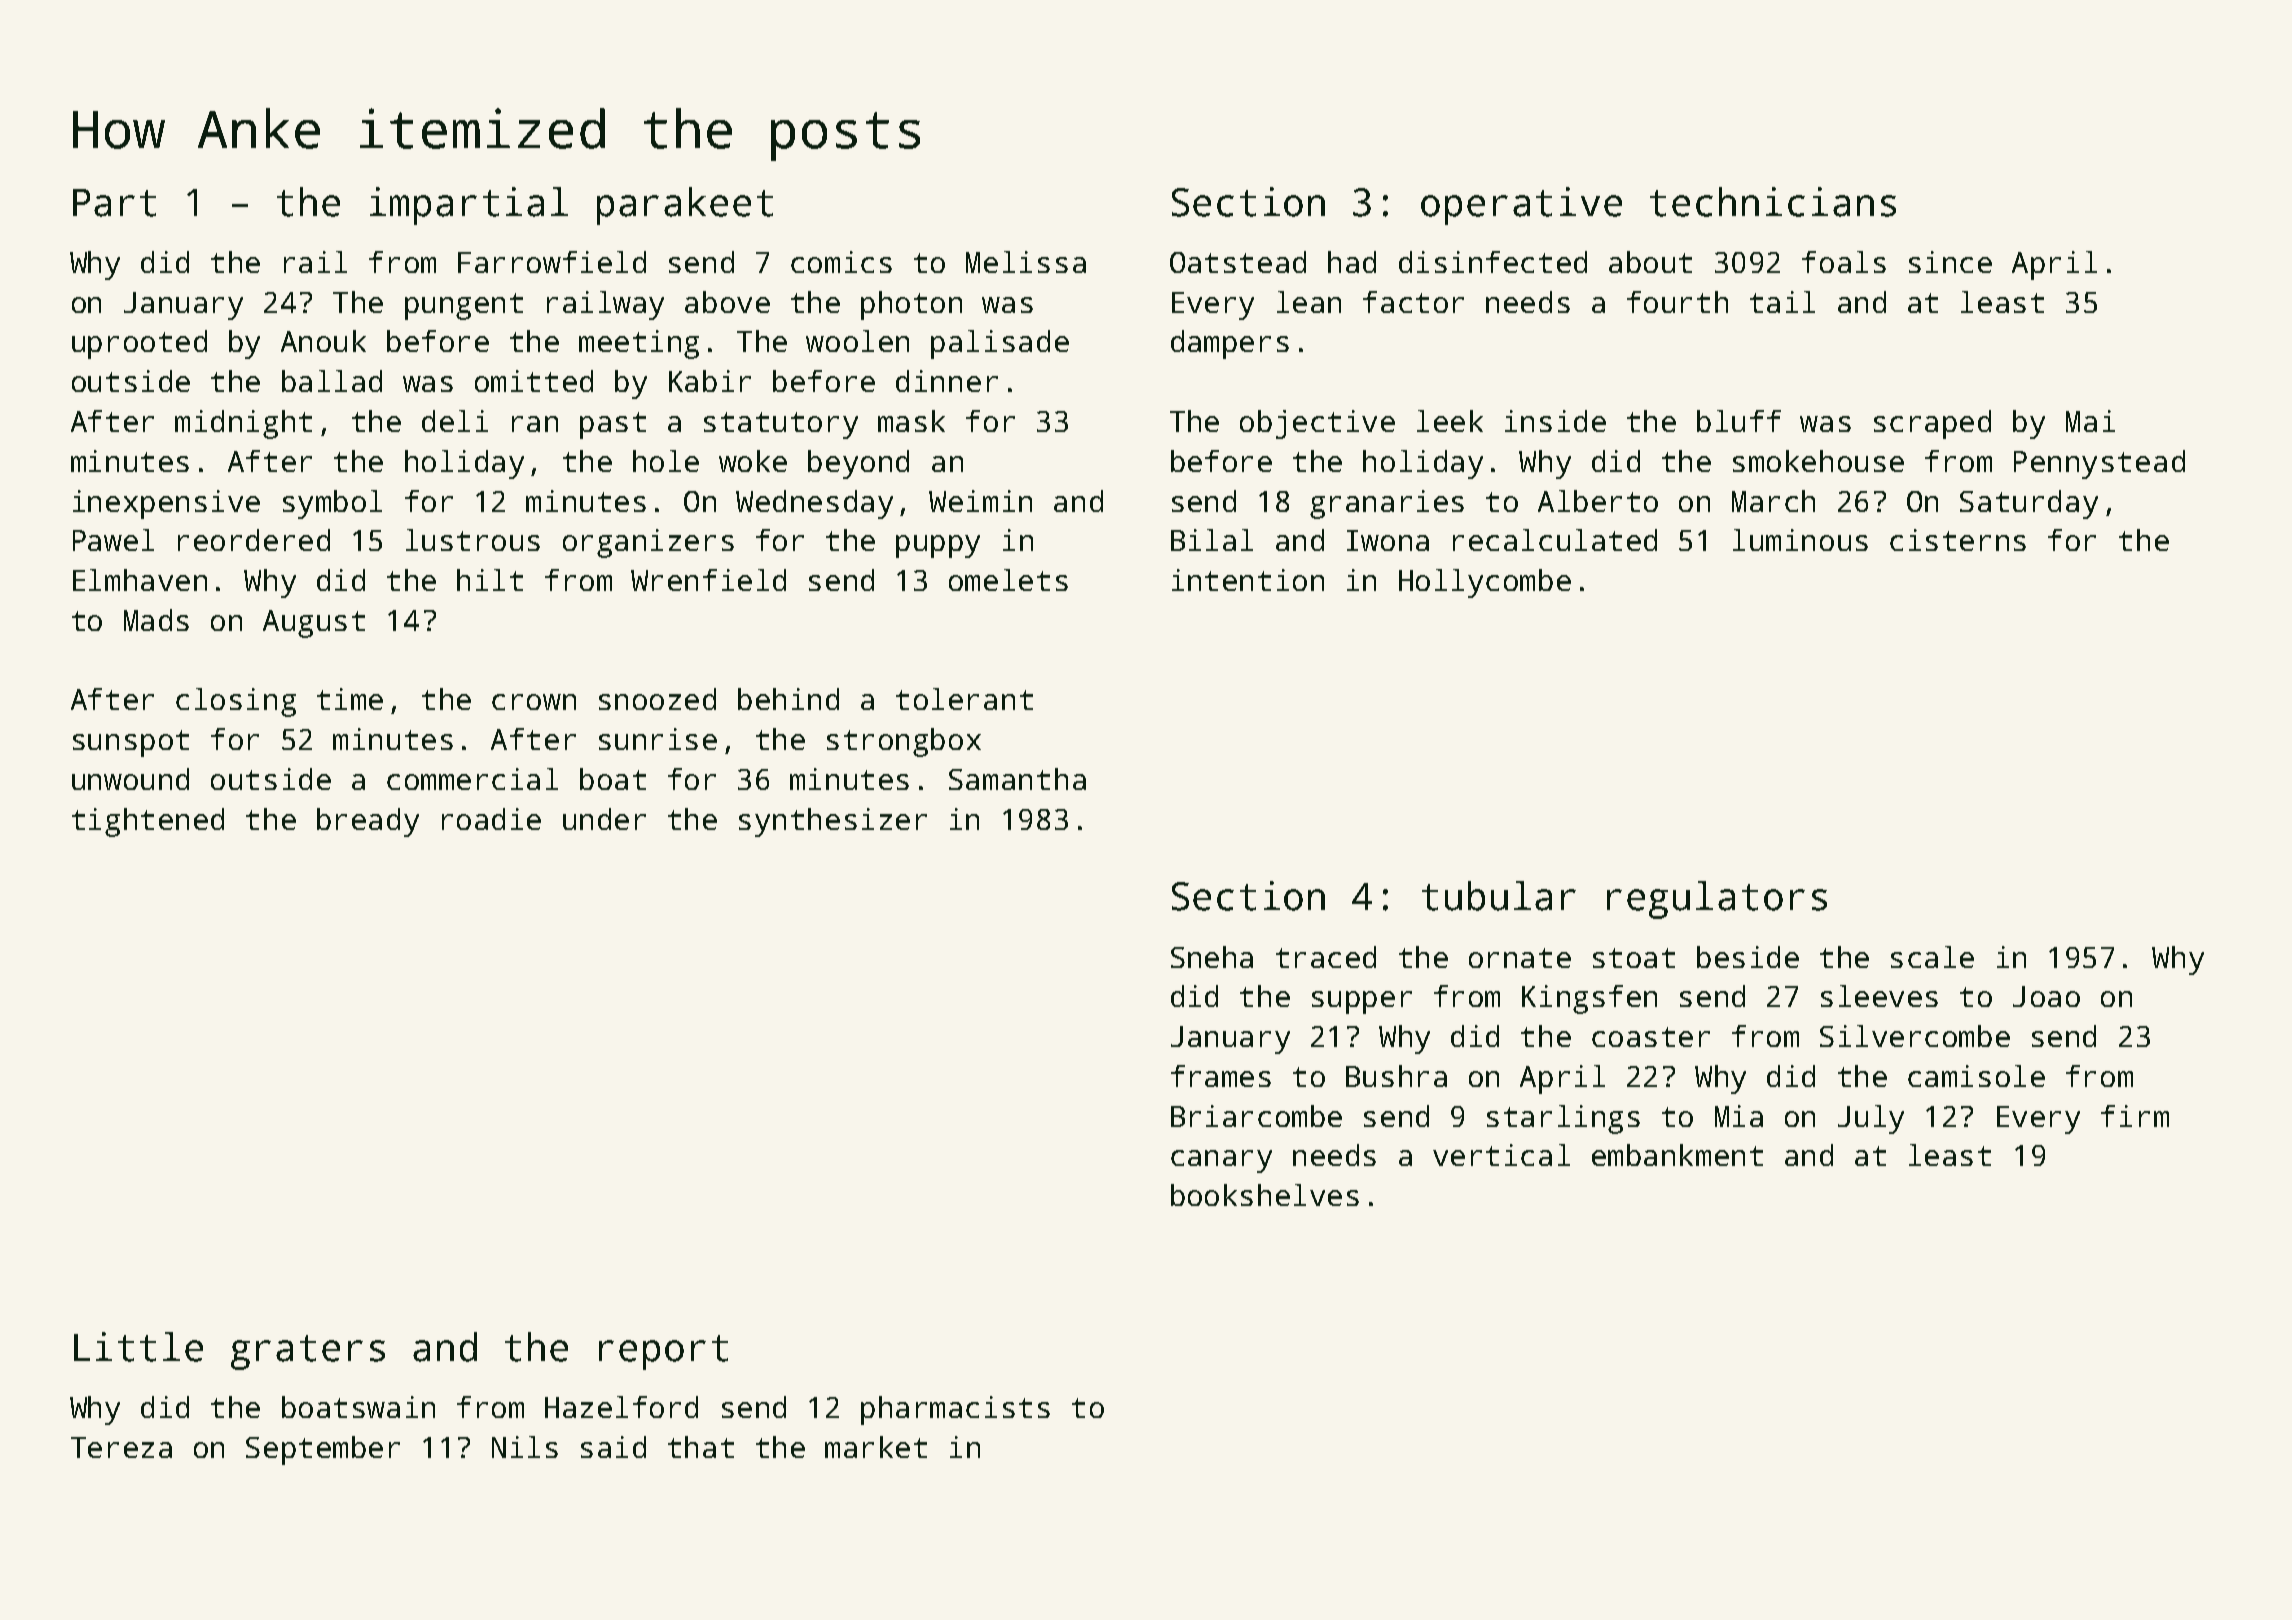 This screenshot has width=2292, height=1620. I want to click on Nils, so click(525, 1447).
